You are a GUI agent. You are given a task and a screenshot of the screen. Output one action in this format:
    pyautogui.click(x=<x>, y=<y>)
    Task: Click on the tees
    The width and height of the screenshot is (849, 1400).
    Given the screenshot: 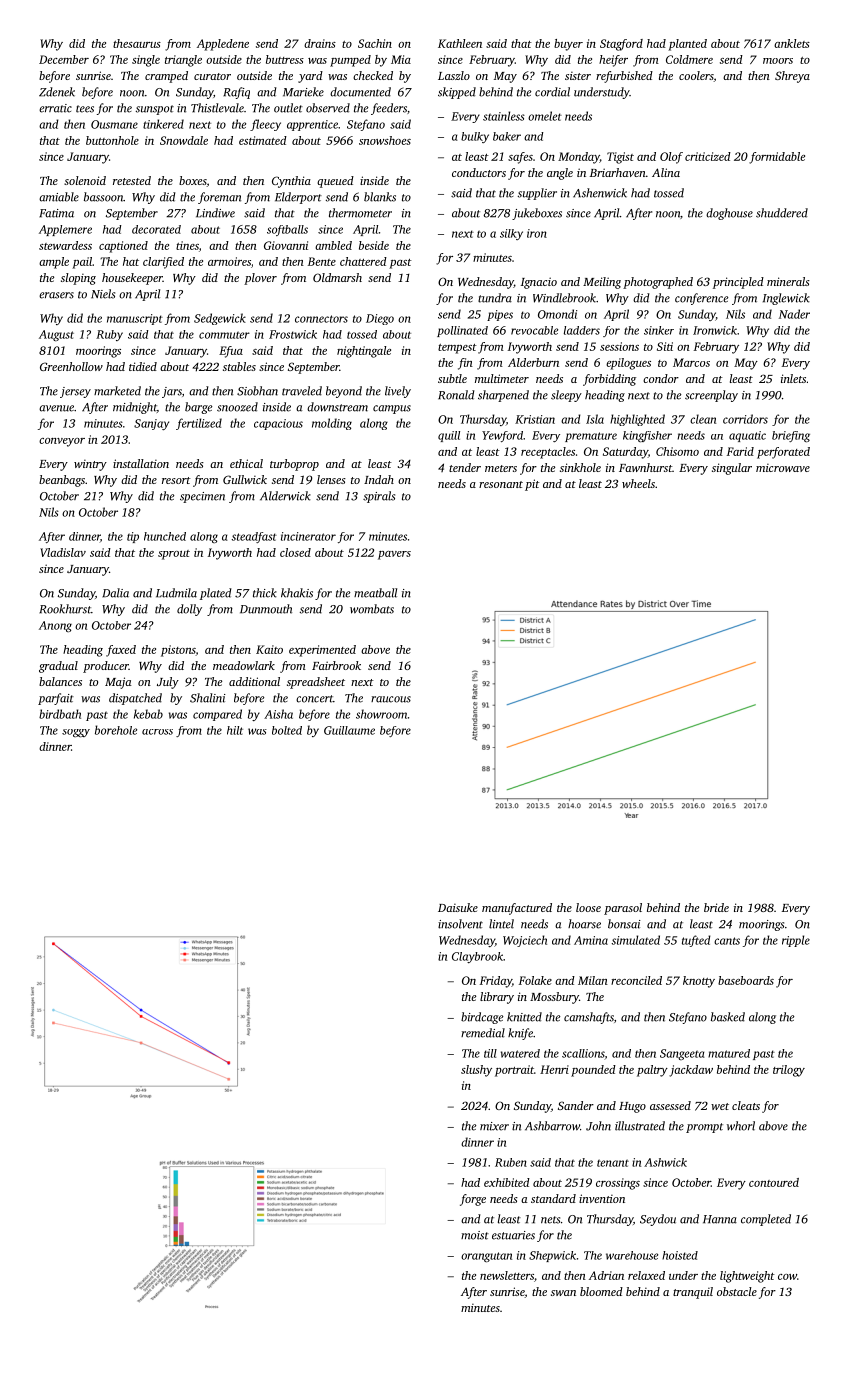 What is the action you would take?
    pyautogui.click(x=85, y=109)
